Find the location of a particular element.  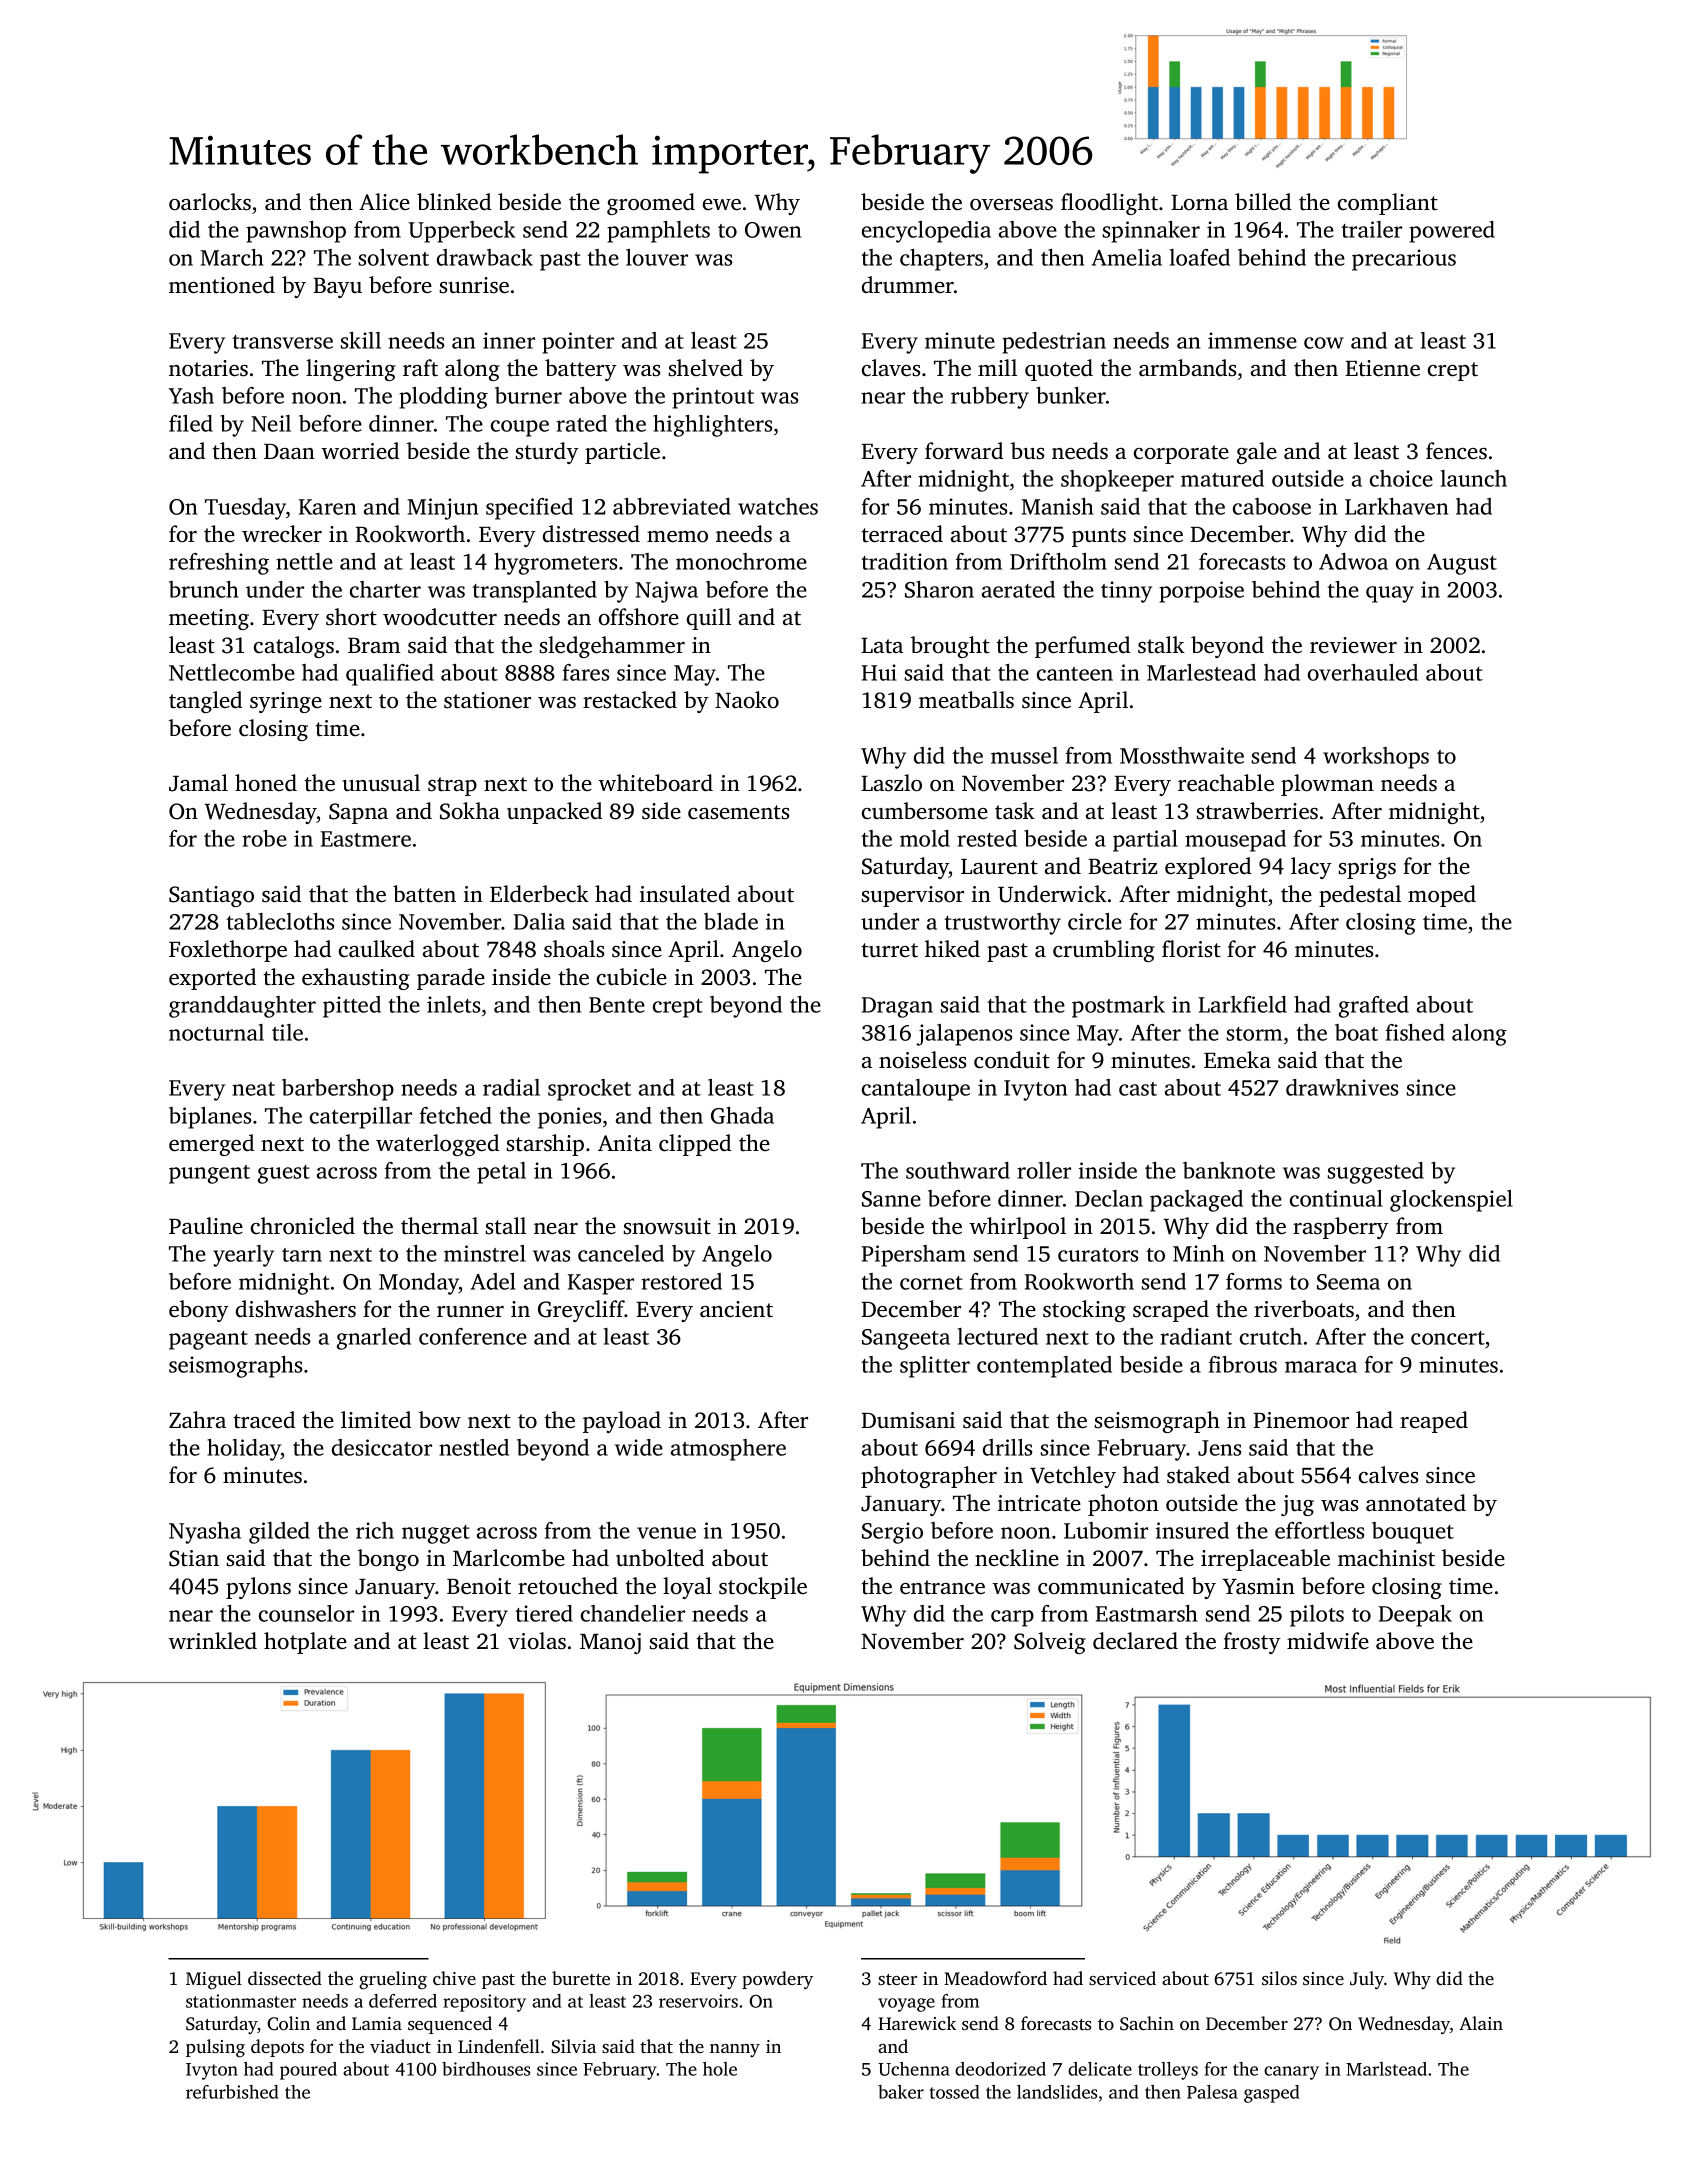

reviewer is located at coordinates (1353, 645).
